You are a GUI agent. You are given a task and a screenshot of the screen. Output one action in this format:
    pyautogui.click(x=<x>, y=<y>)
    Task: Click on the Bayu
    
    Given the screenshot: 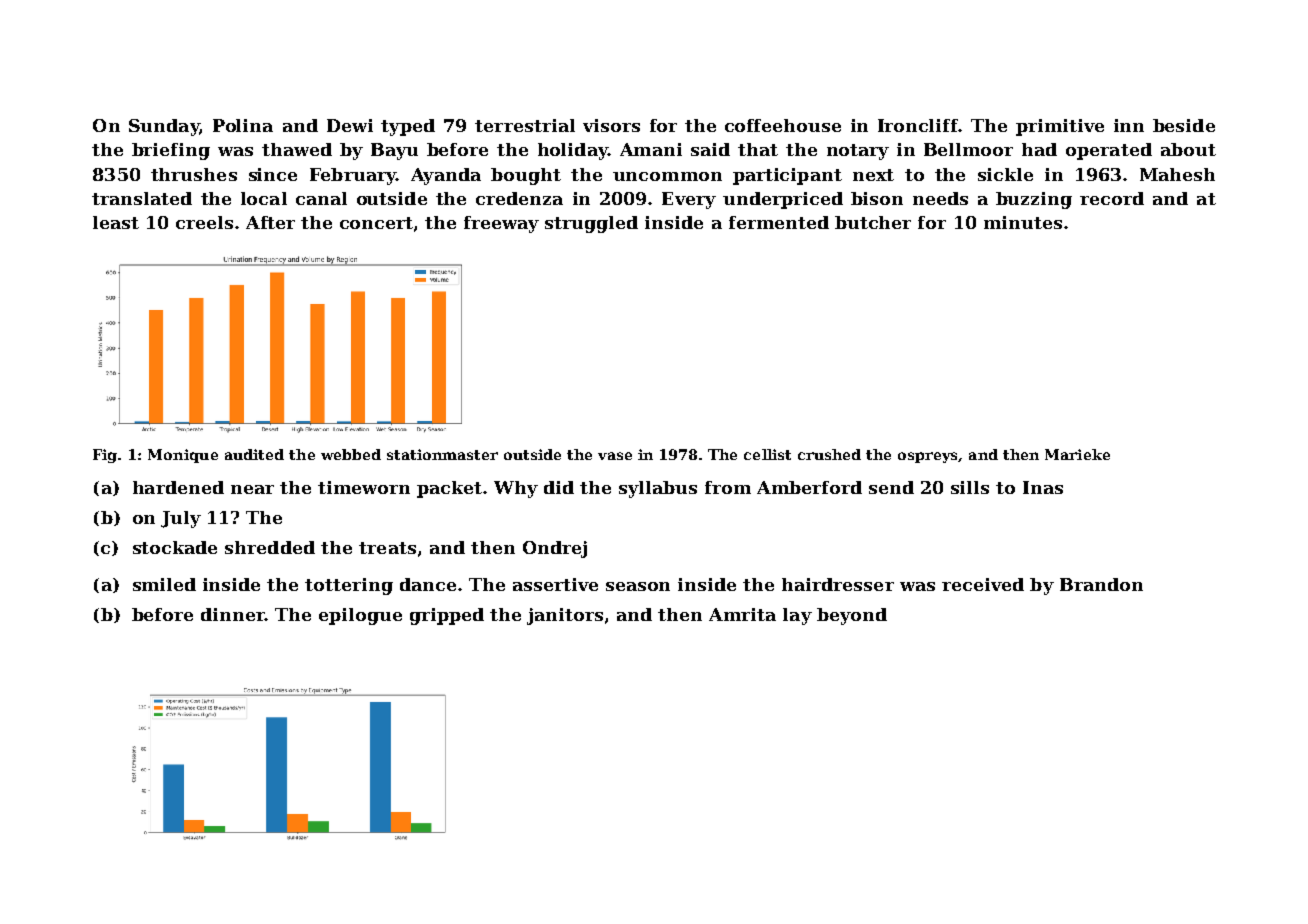 What is the action you would take?
    pyautogui.click(x=394, y=151)
